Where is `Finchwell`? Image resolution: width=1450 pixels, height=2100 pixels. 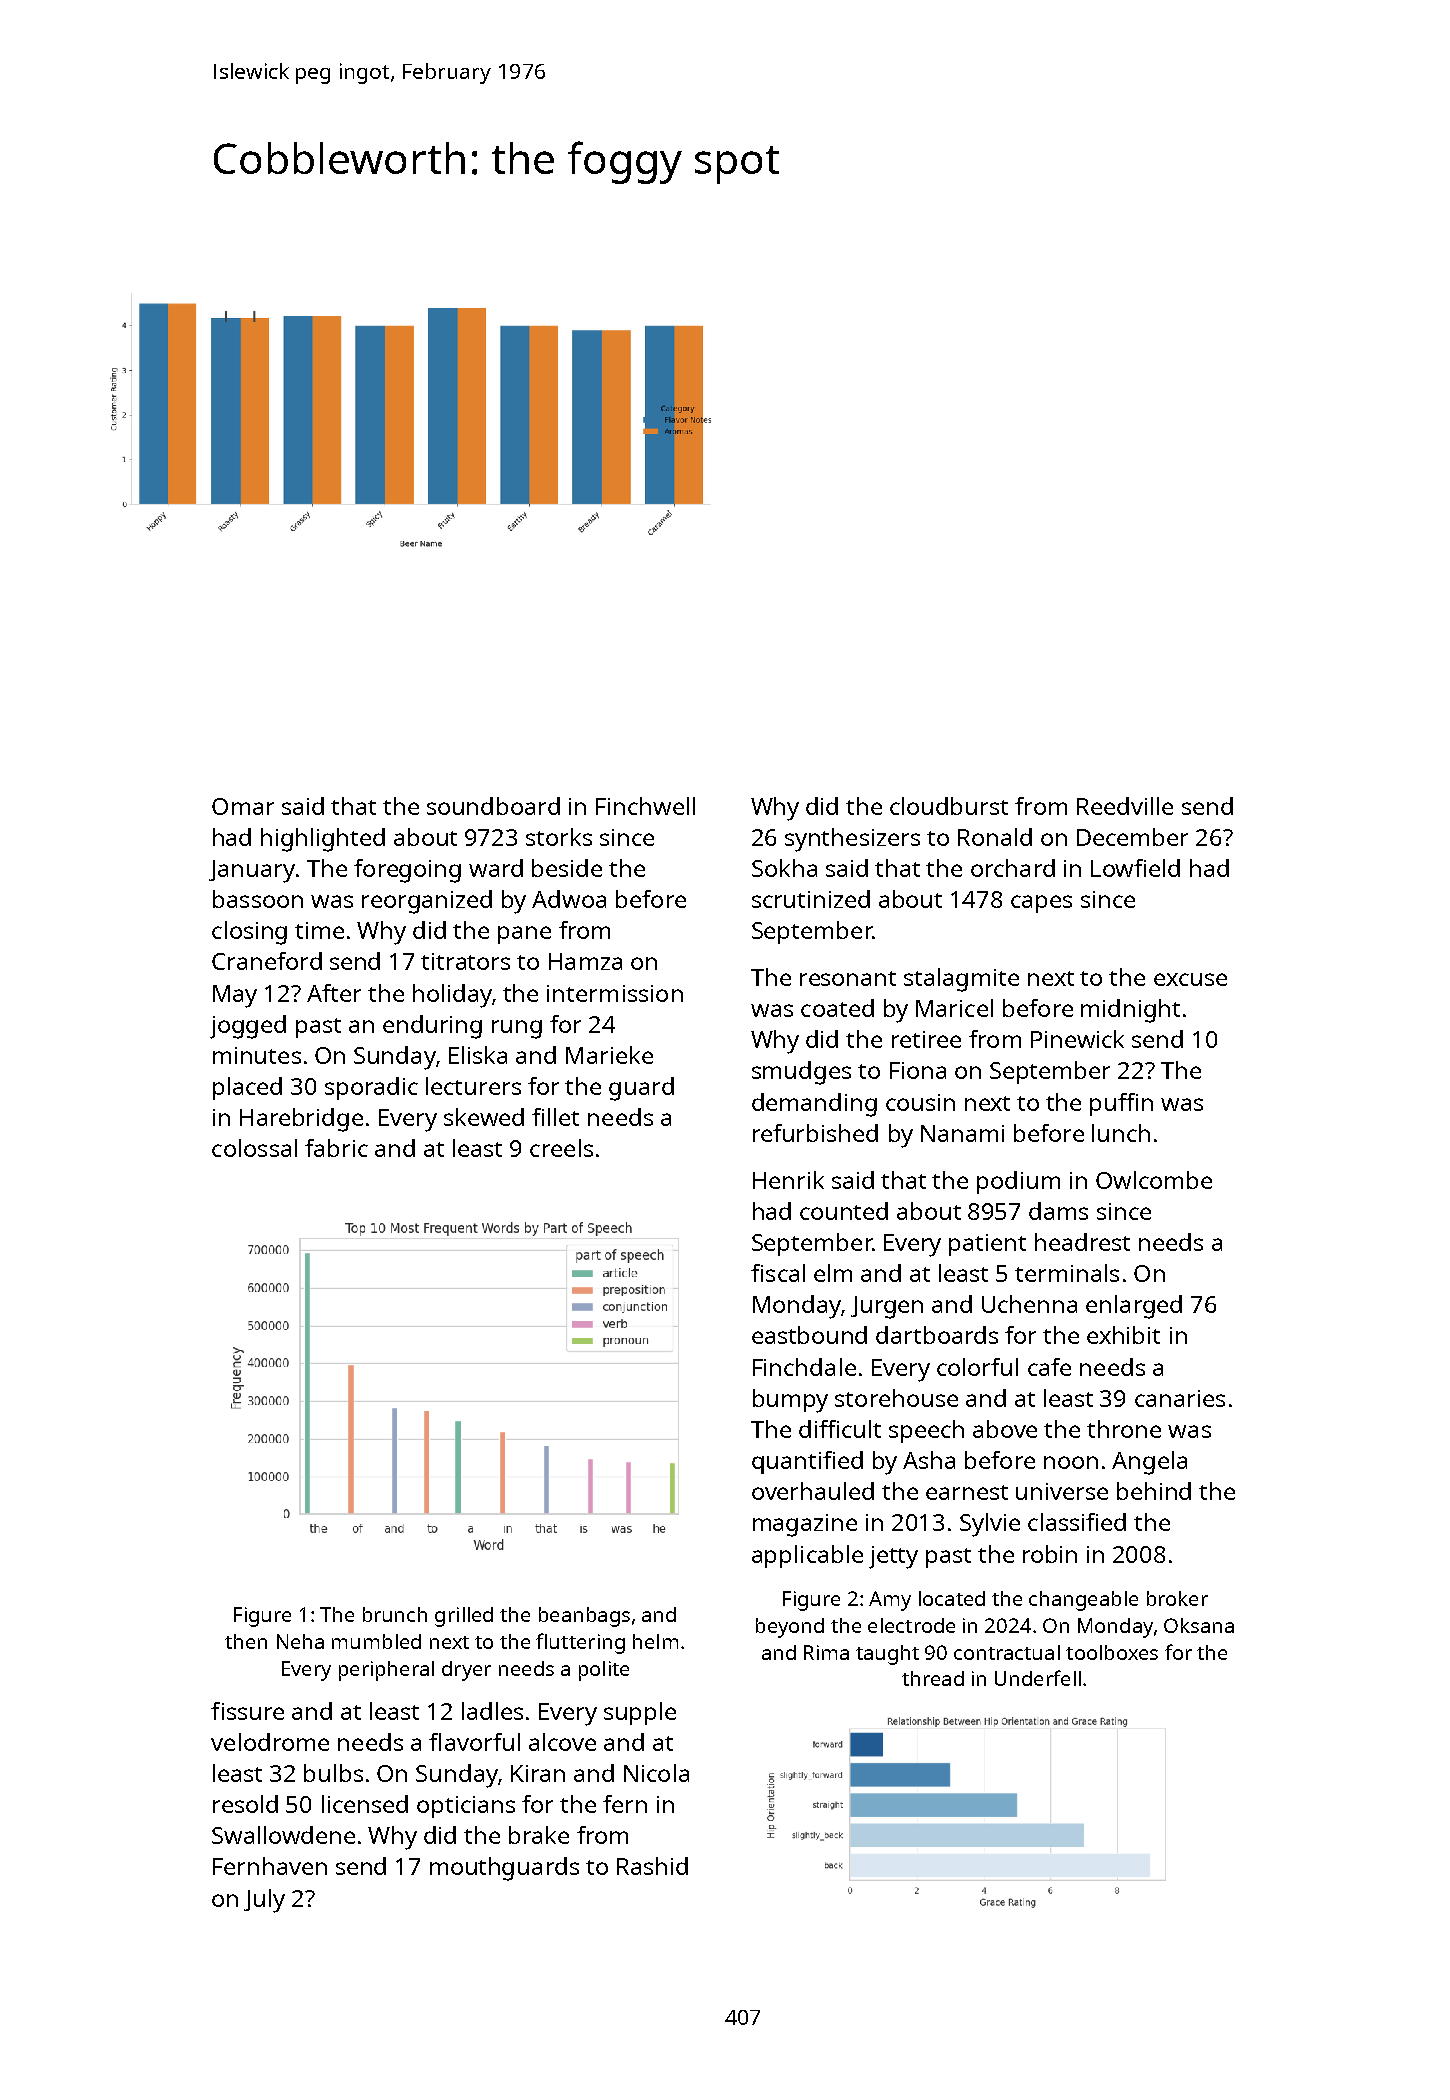
Finchwell is located at coordinates (645, 806).
